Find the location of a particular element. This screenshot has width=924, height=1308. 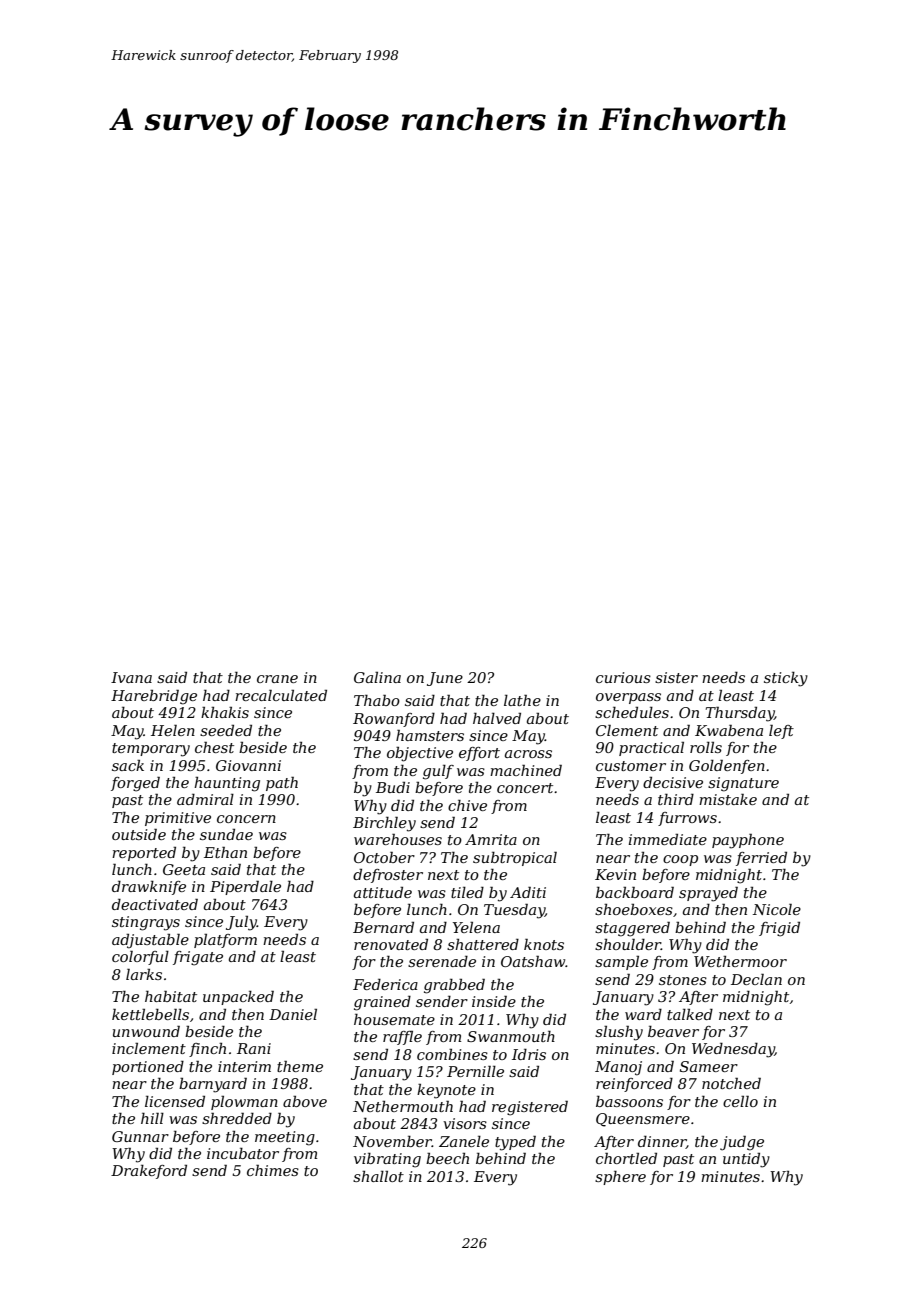

lathe is located at coordinates (522, 700).
